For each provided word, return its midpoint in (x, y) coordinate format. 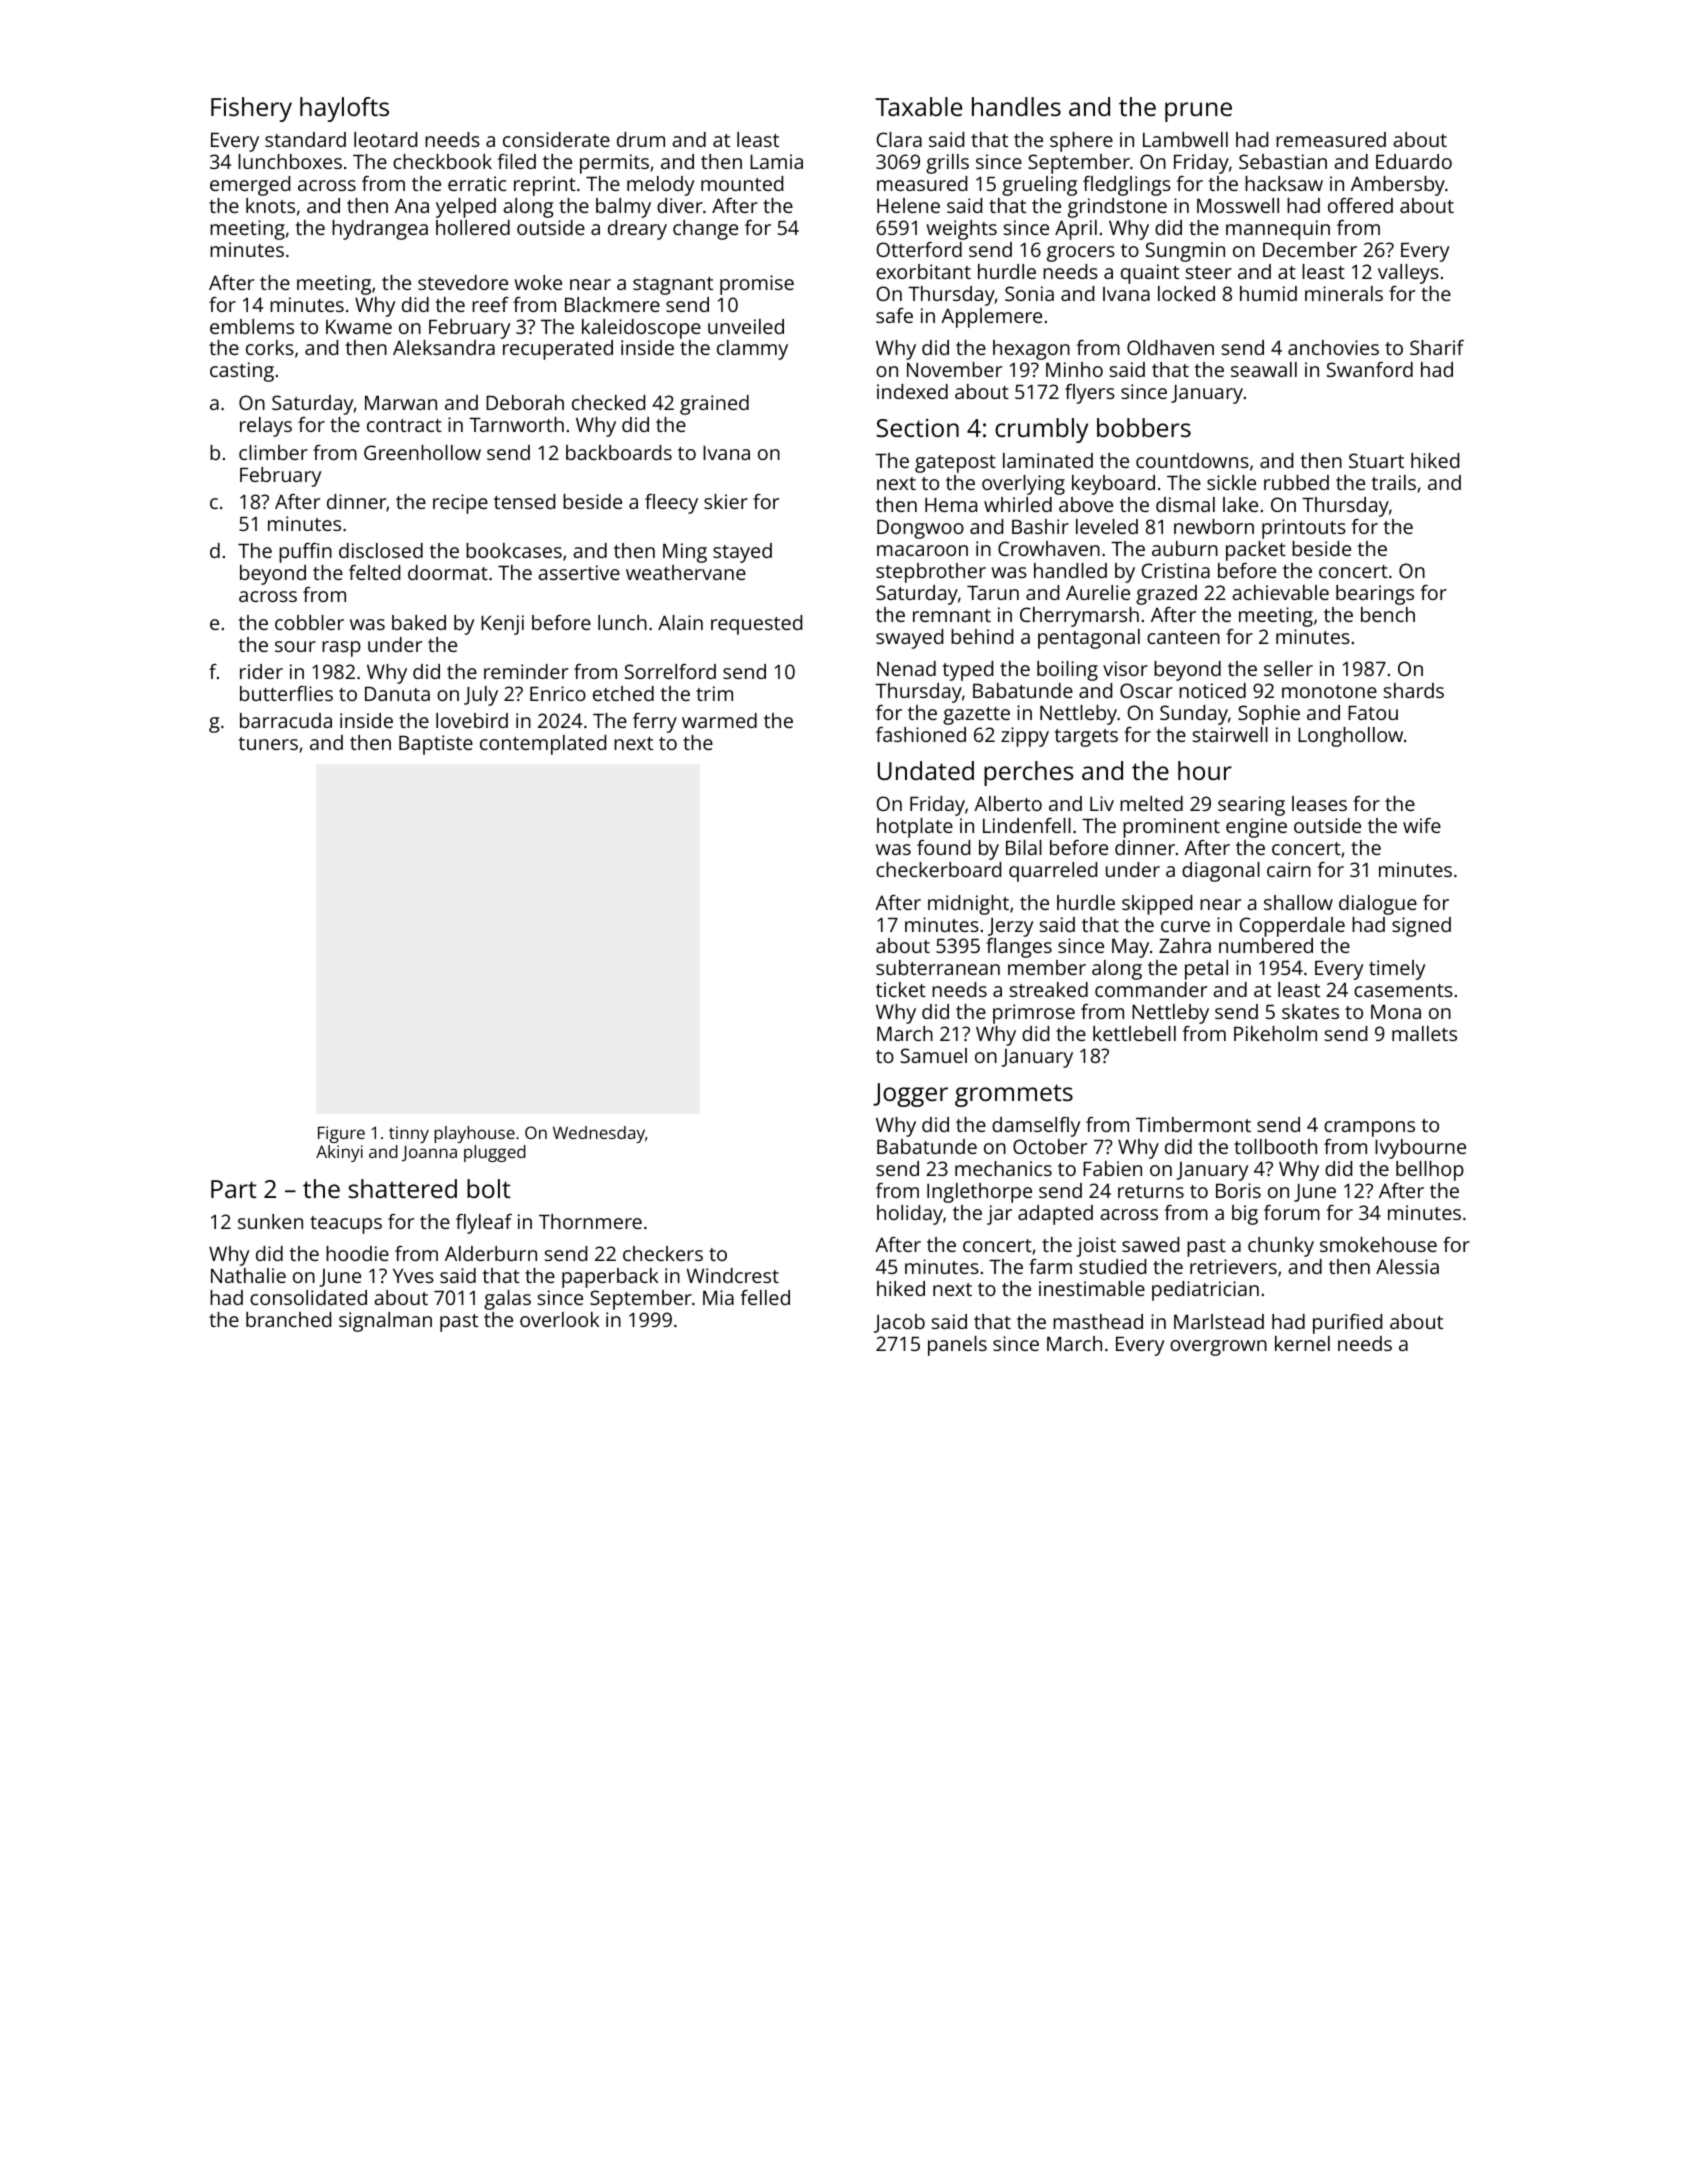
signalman (385, 1322)
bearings (1375, 595)
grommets (1014, 1095)
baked (419, 622)
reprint (545, 186)
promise (757, 285)
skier (726, 501)
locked (1186, 293)
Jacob (899, 1323)
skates (1310, 1011)
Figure (341, 1134)
